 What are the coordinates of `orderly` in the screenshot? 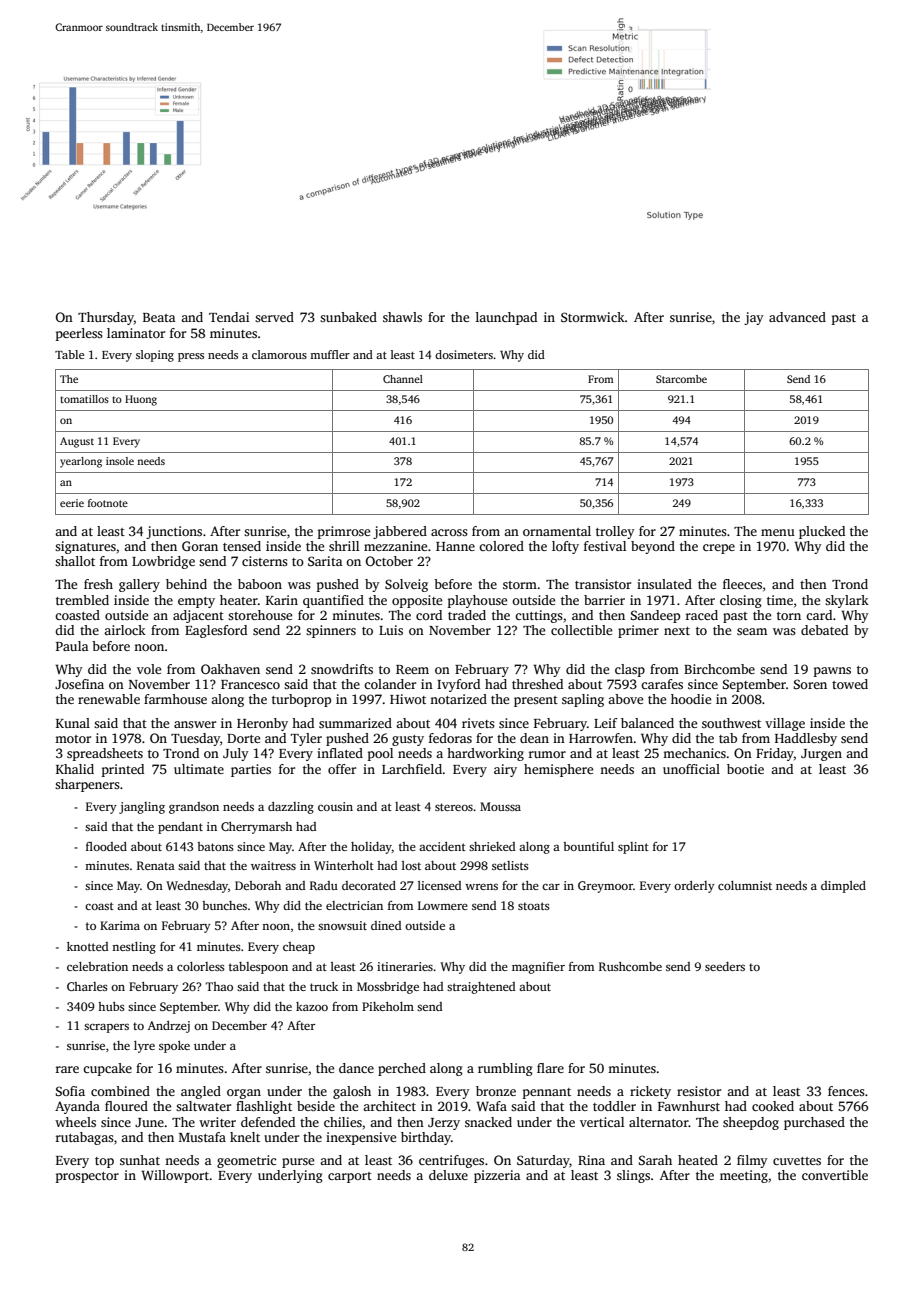 It's located at (694, 887).
